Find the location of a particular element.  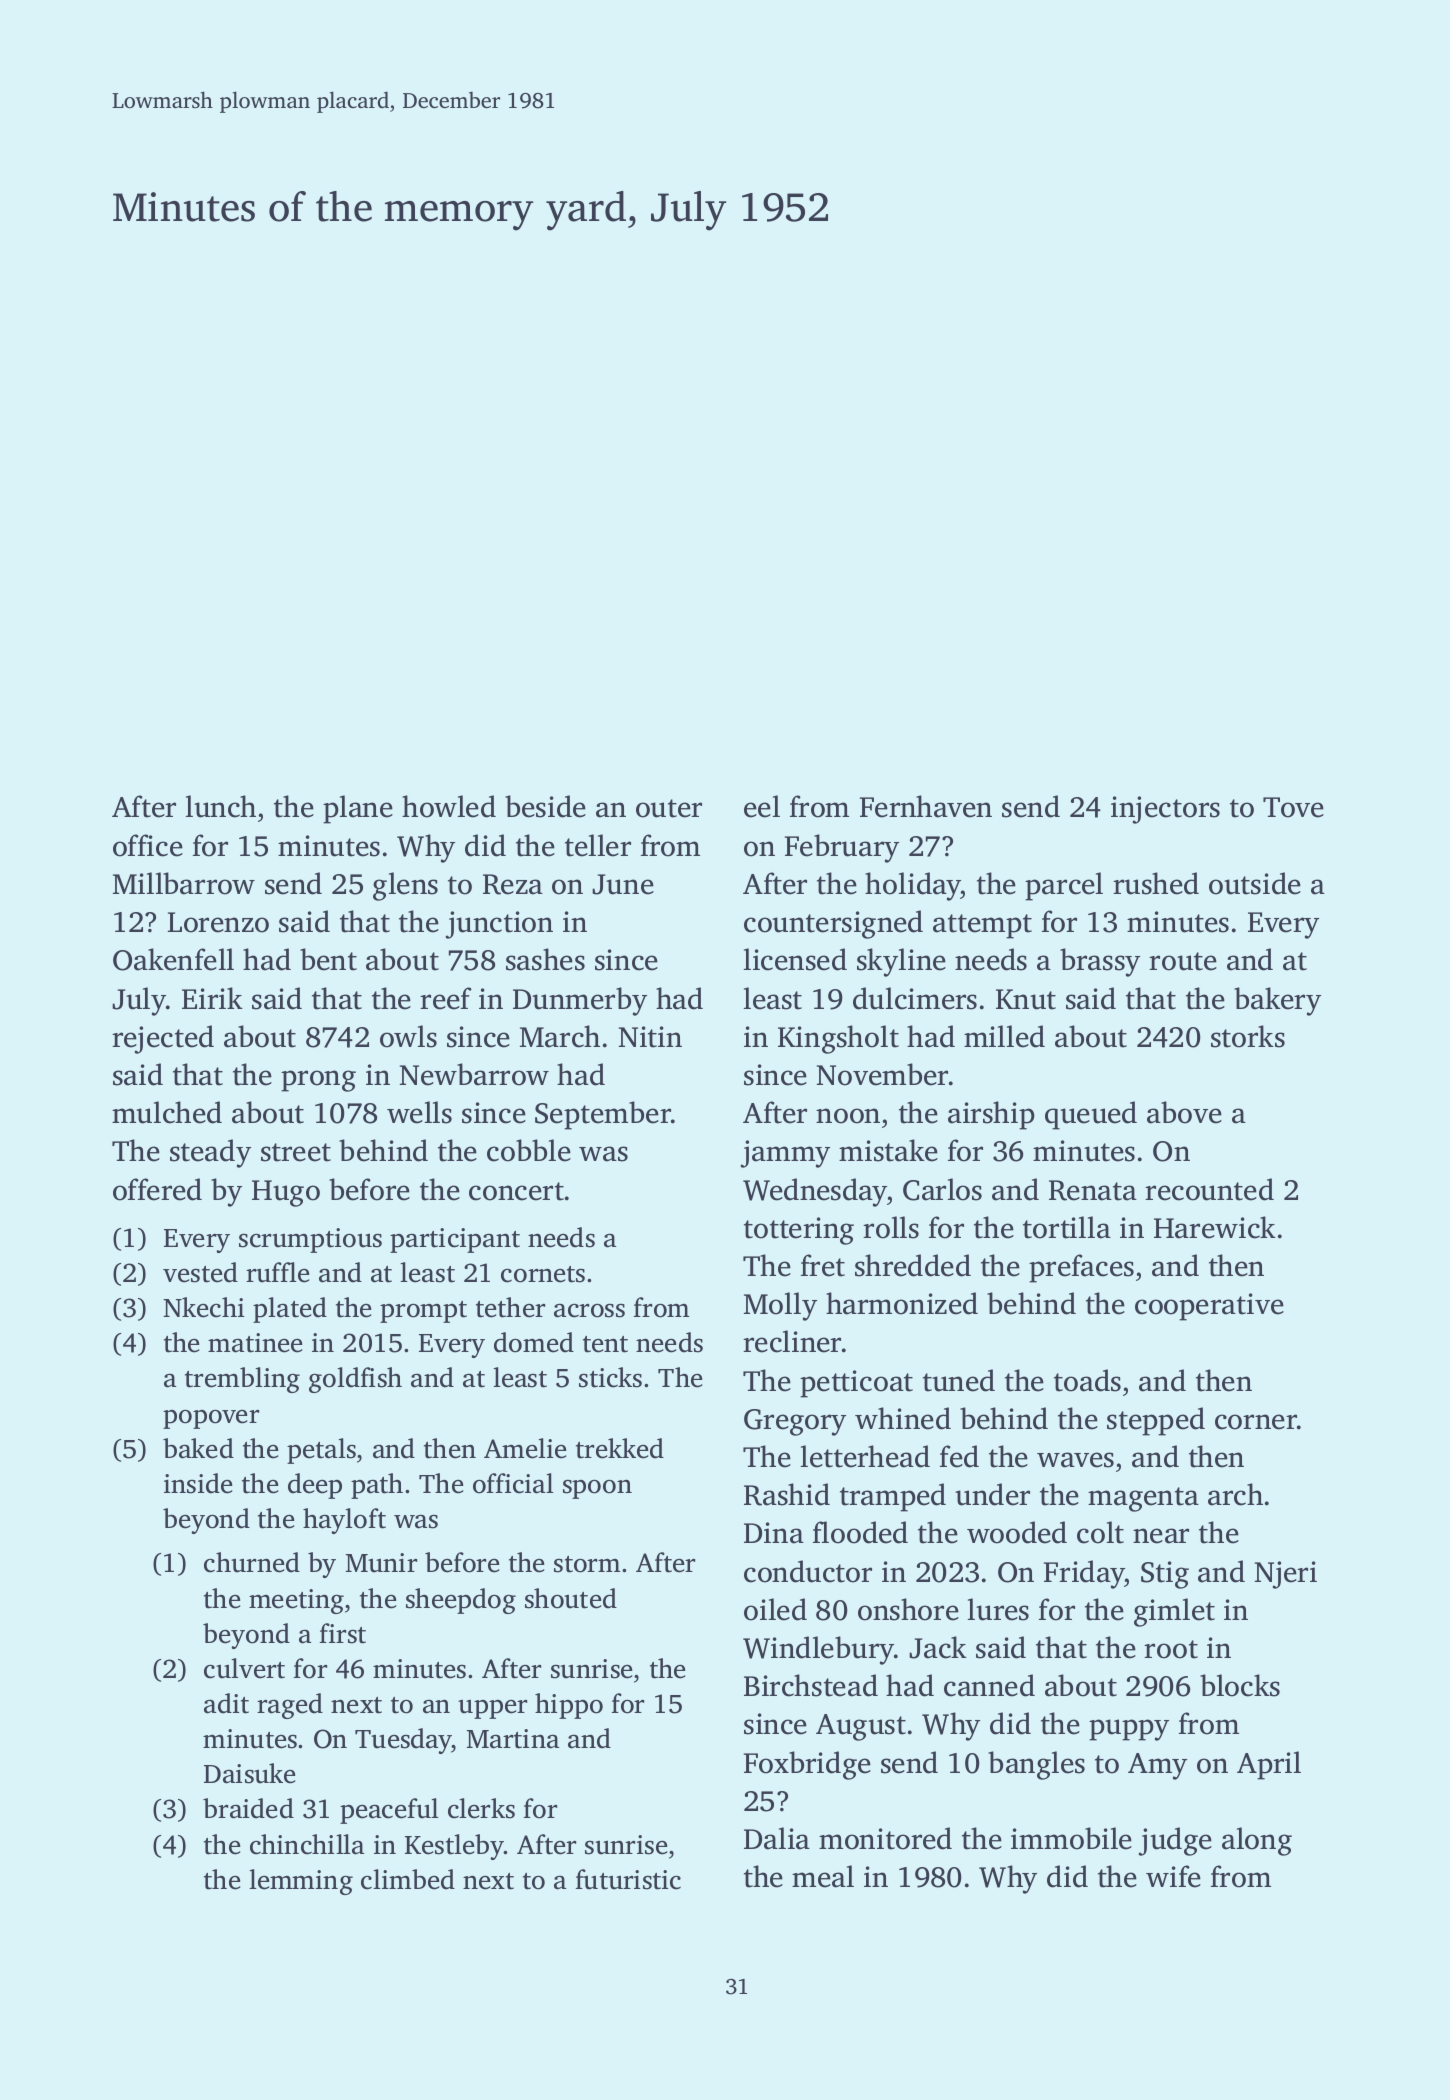

eel is located at coordinates (762, 806).
